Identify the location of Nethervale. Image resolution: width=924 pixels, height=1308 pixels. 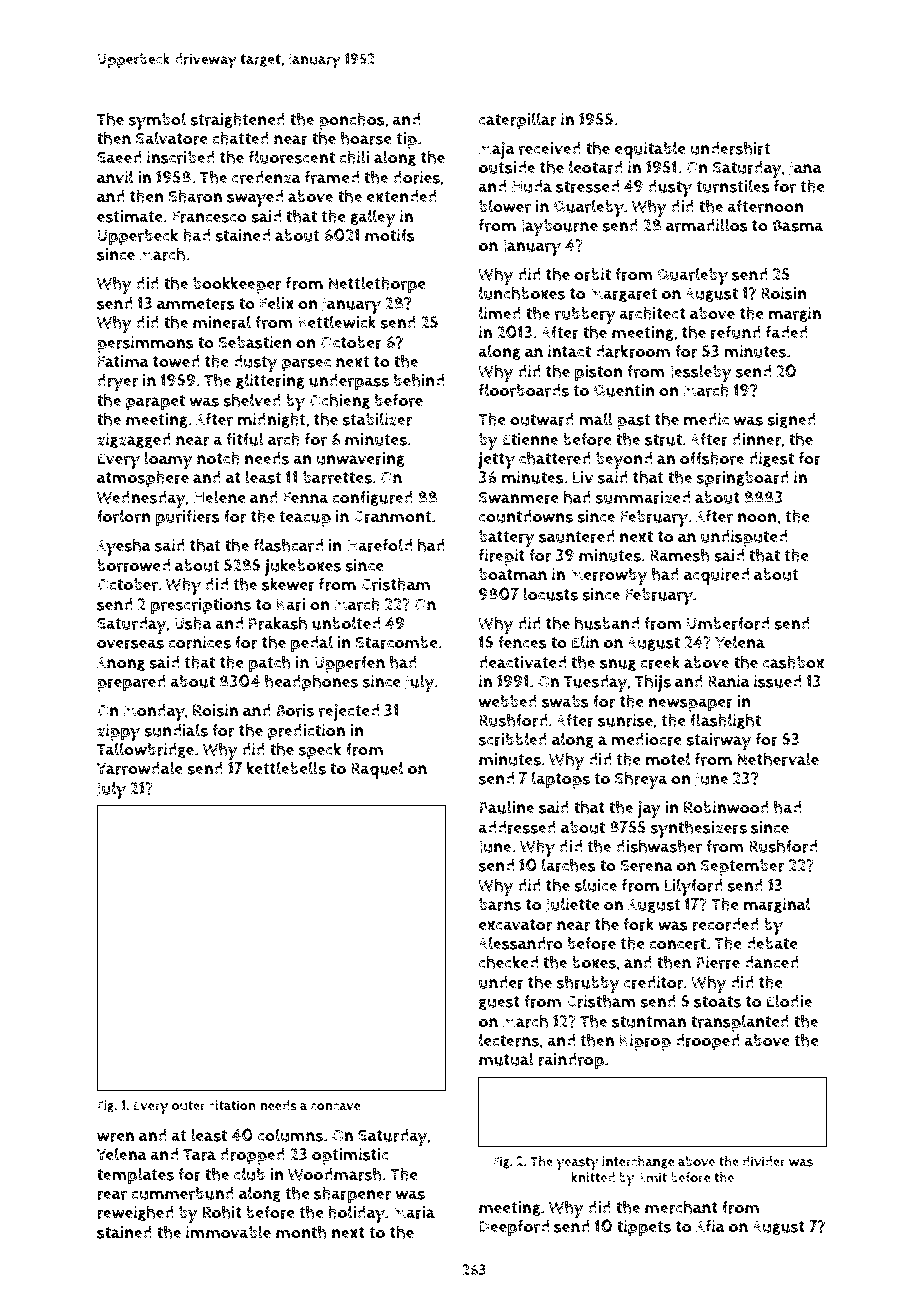
(778, 759).
